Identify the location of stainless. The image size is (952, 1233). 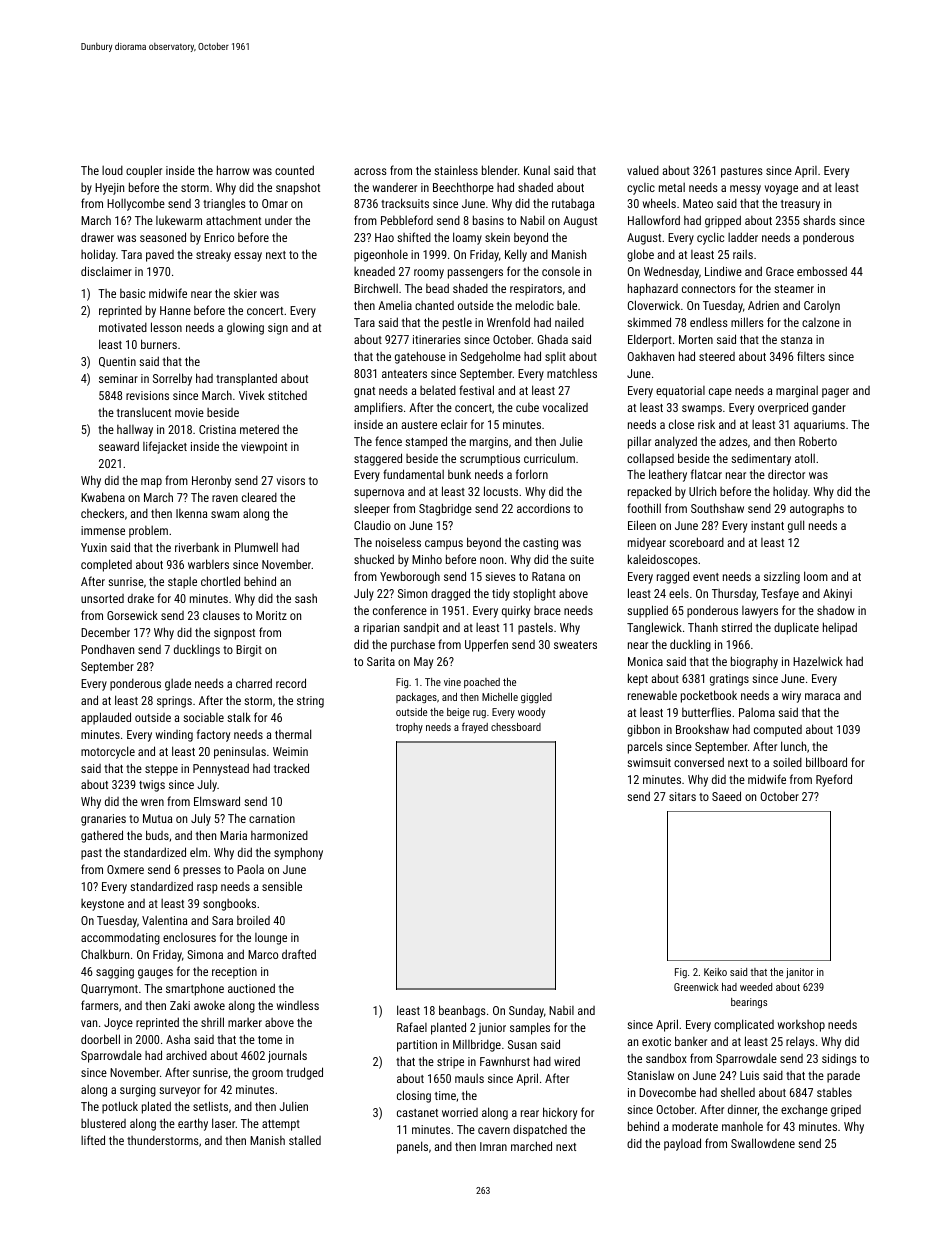
(456, 170).
